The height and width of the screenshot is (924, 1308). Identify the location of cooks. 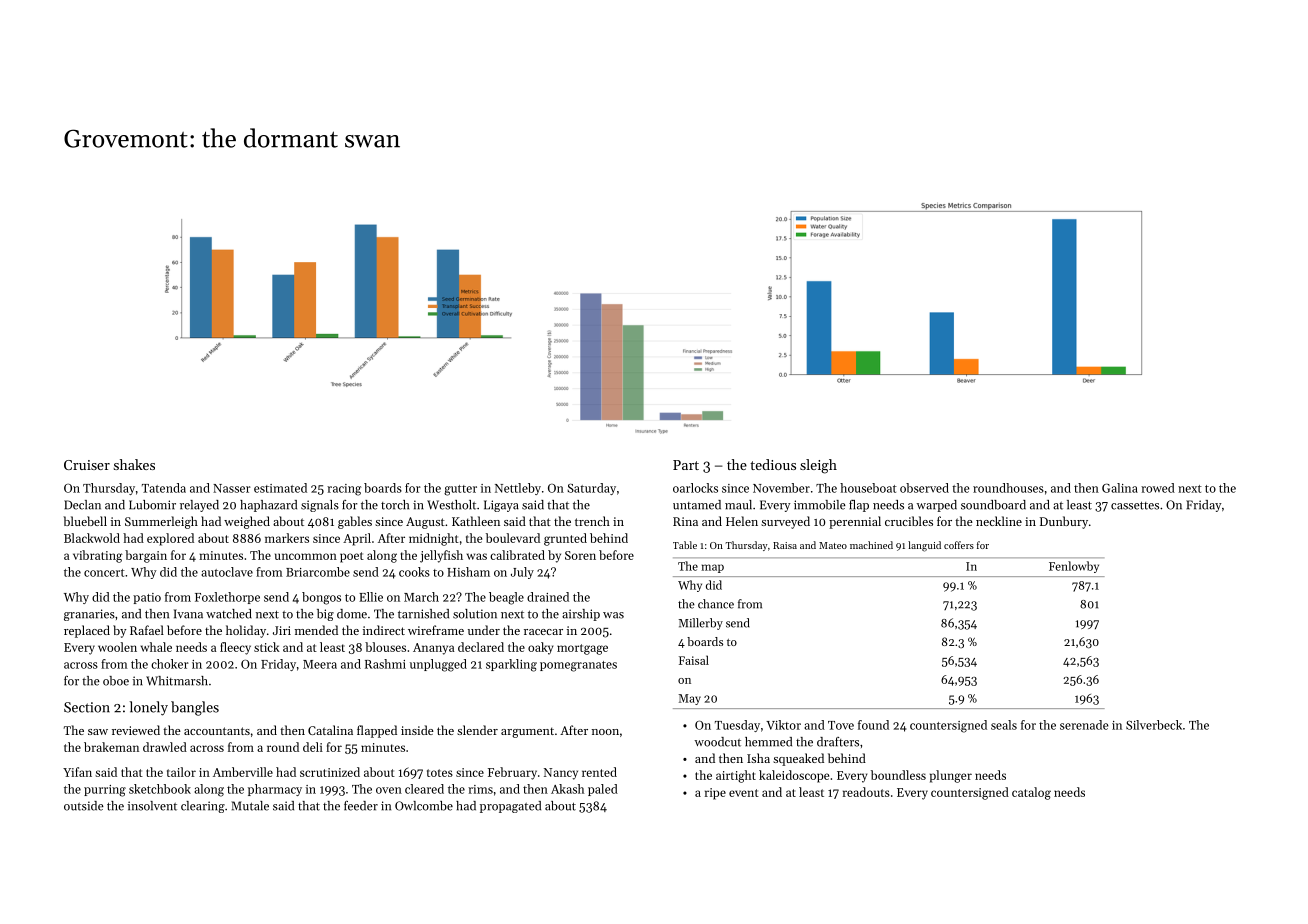
(414, 572).
